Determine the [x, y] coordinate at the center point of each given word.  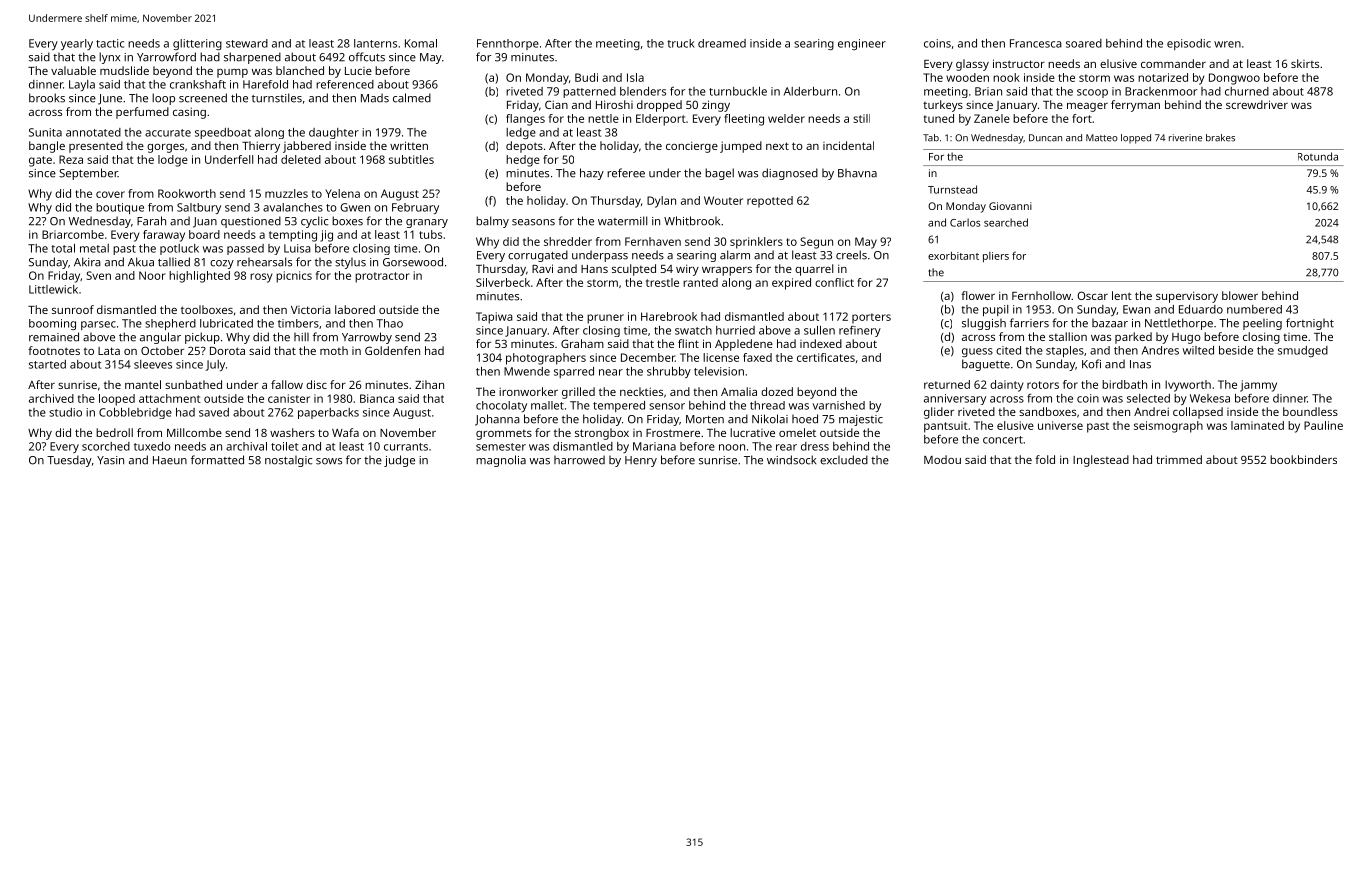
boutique [120, 208]
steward [247, 43]
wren [1227, 44]
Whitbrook [692, 221]
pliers [996, 257]
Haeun [170, 460]
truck [681, 43]
